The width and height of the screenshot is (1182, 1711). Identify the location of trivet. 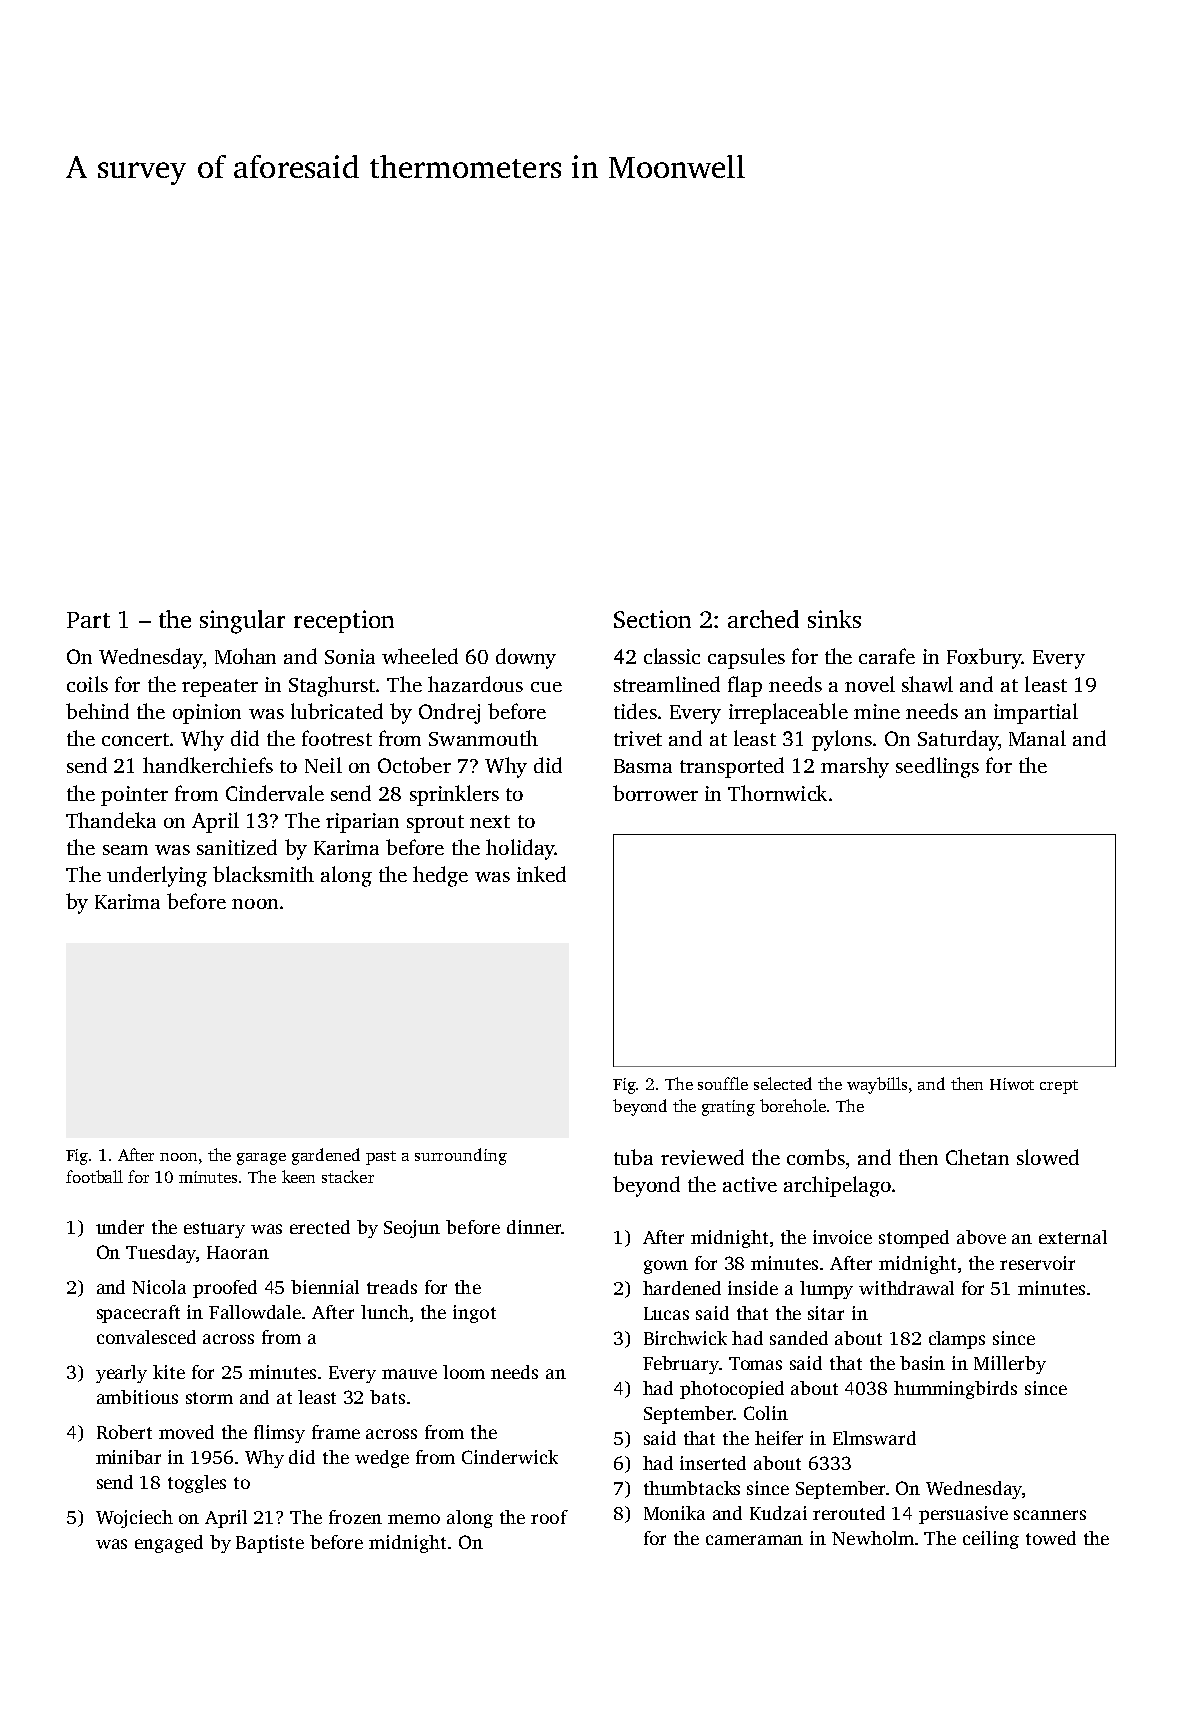
(638, 738).
